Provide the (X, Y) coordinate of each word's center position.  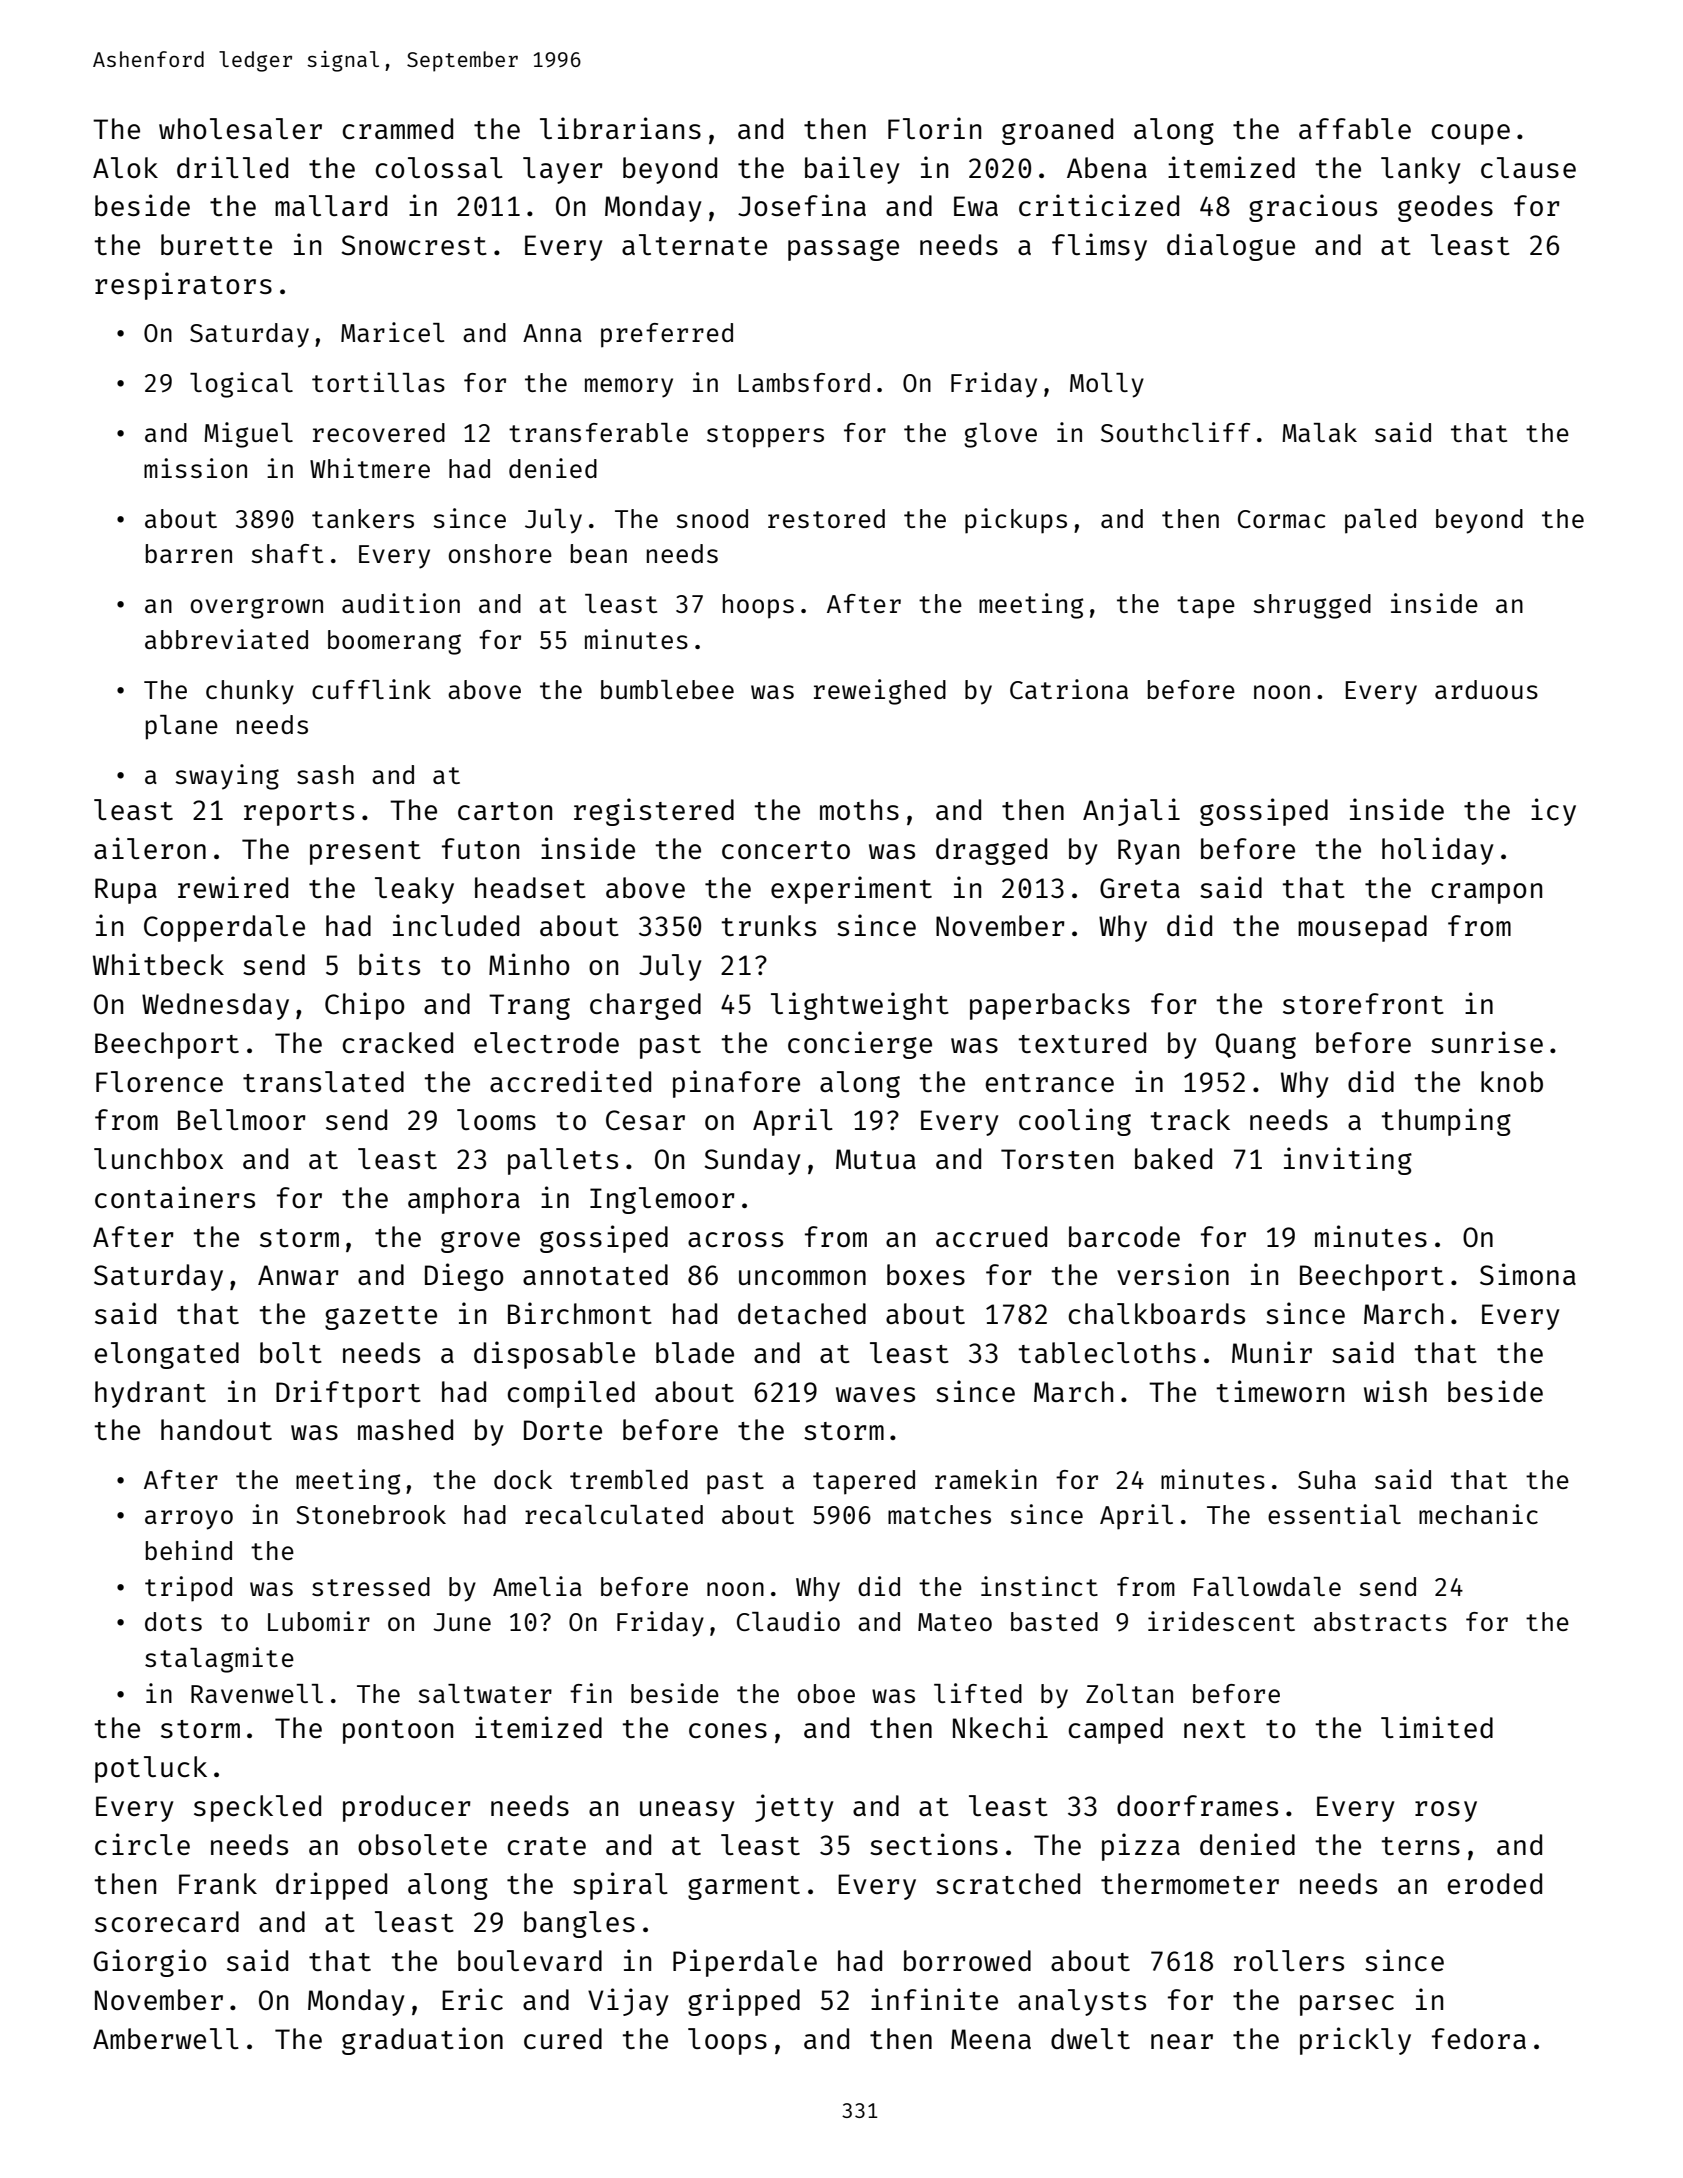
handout (216, 1429)
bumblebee (667, 689)
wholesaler (240, 128)
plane (182, 727)
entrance (1050, 1083)
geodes (1445, 208)
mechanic (1478, 1514)
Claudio (788, 1621)
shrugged (1312, 606)
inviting (1348, 1161)
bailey (852, 170)
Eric (472, 1999)
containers (175, 1197)
